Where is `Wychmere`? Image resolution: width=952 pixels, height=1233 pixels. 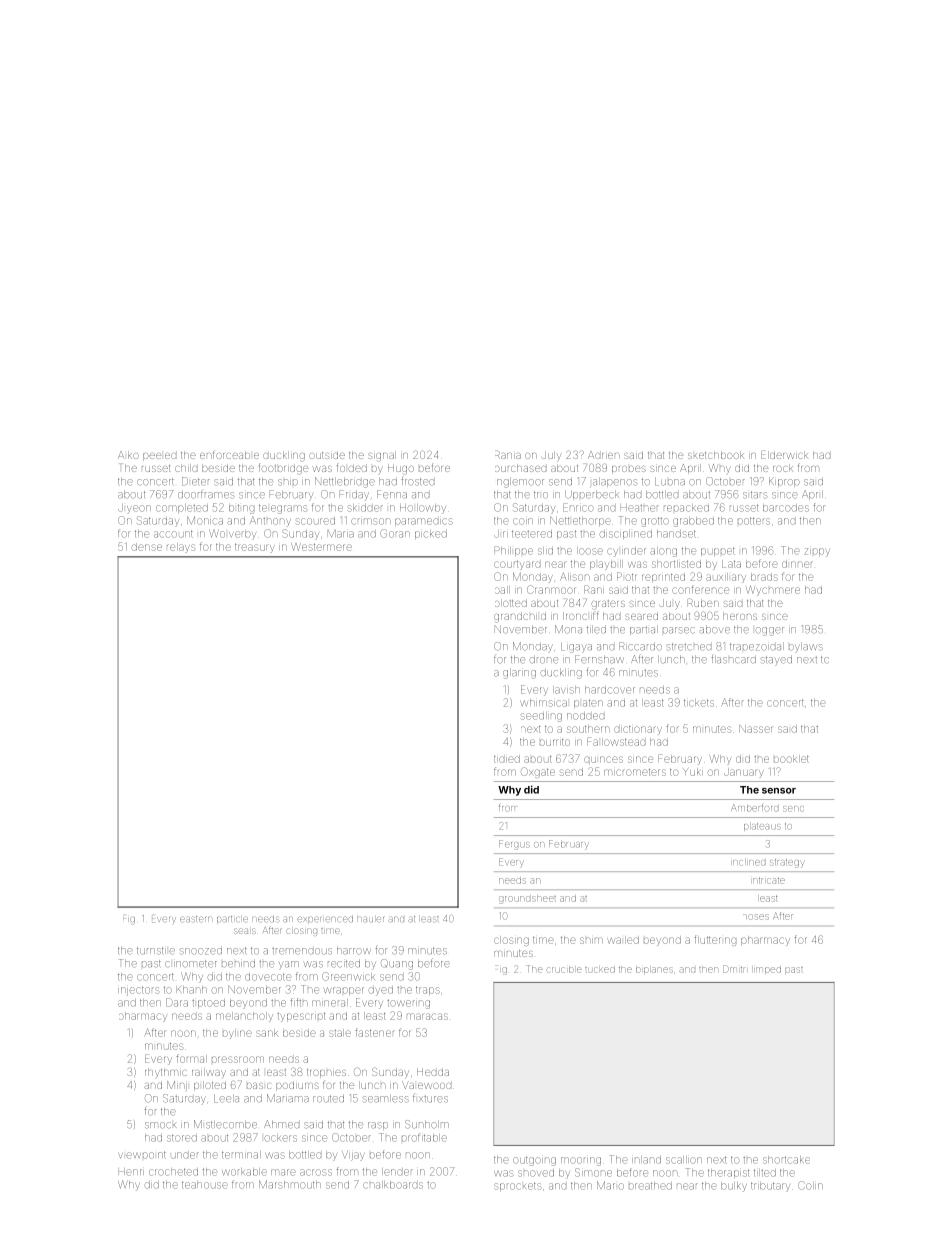 Wychmere is located at coordinates (773, 590).
